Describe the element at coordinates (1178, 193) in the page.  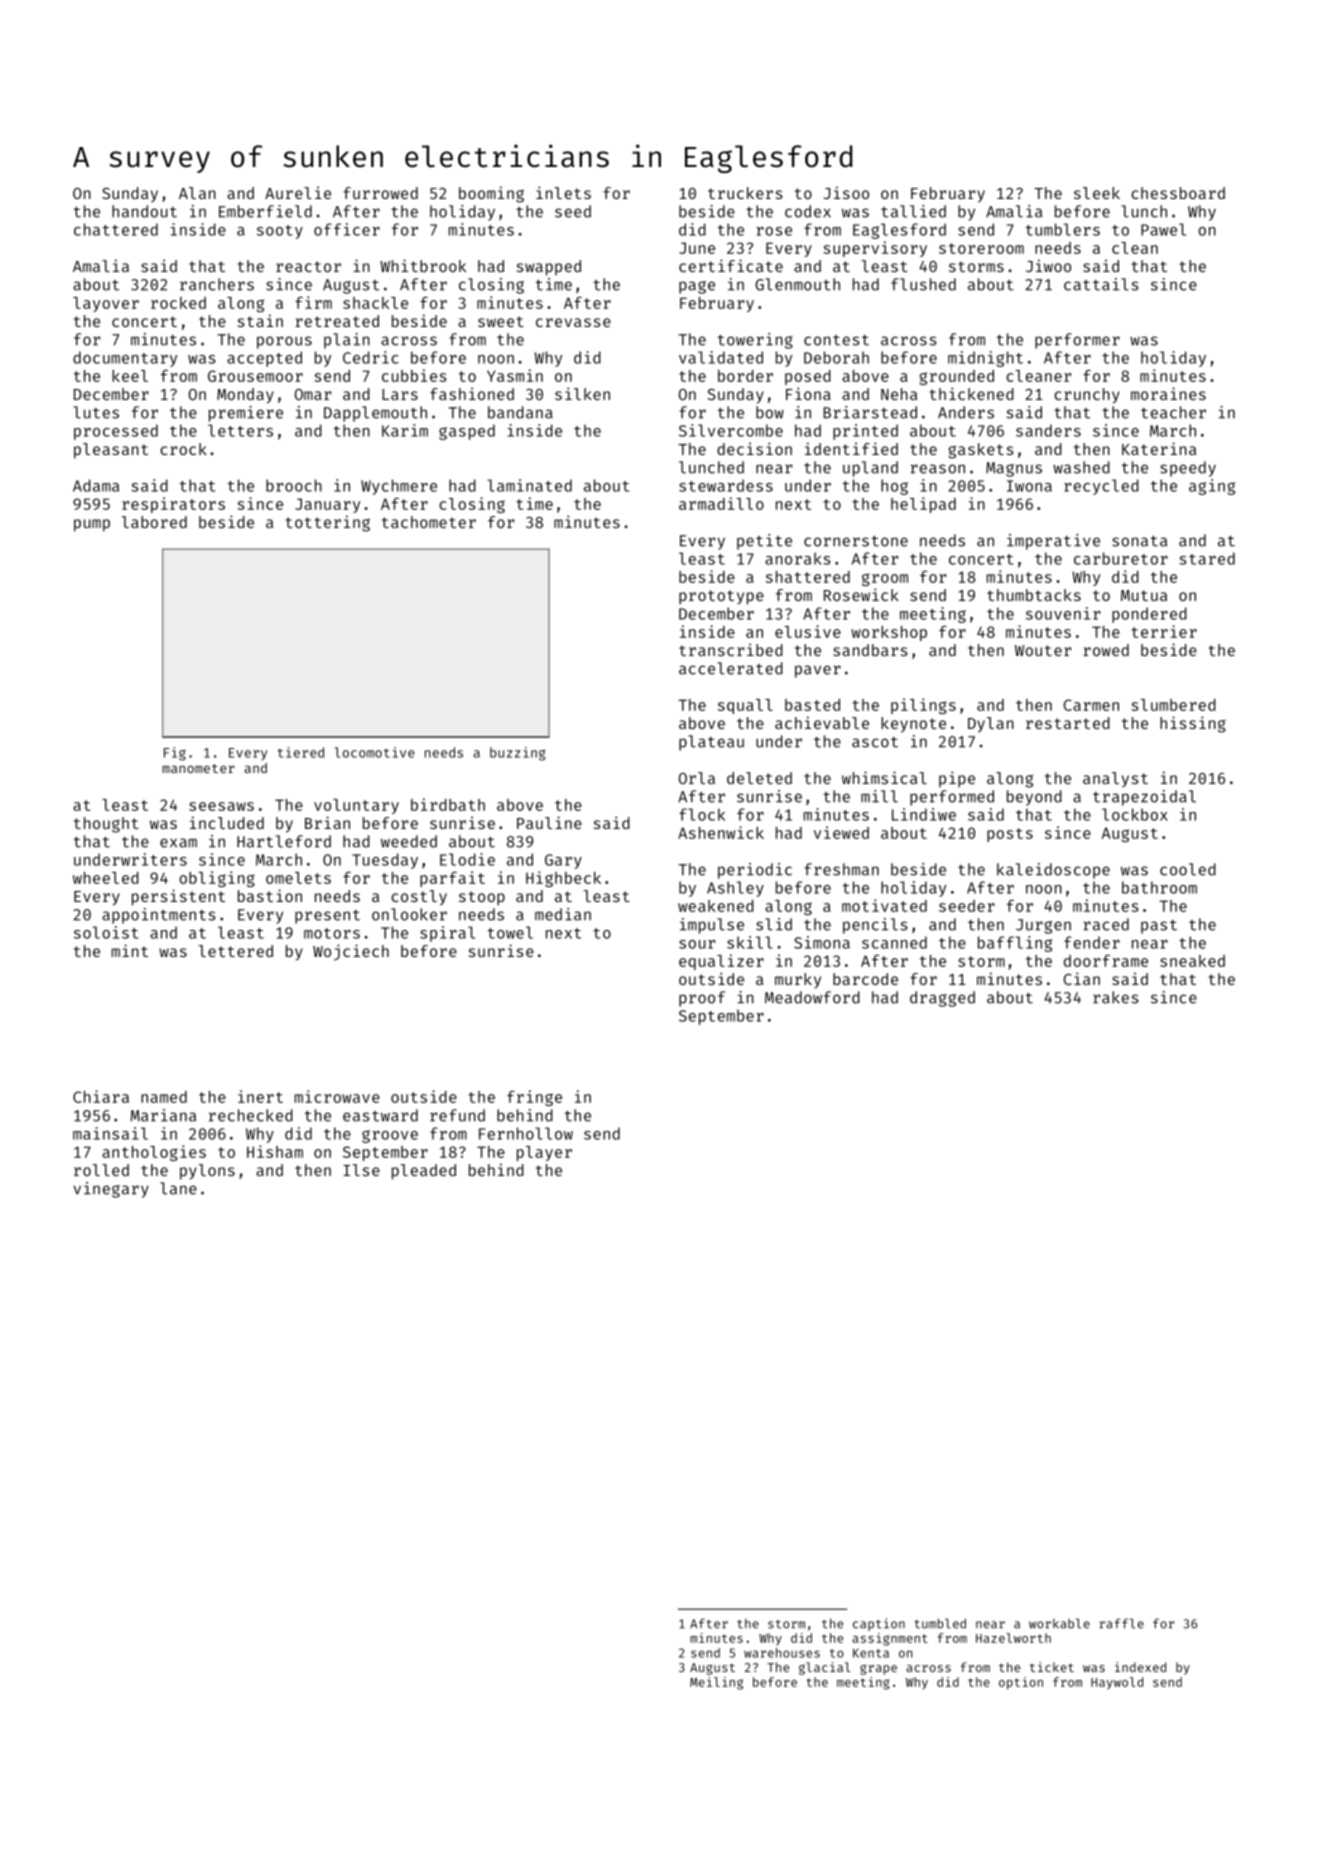
I see `chessboard` at that location.
